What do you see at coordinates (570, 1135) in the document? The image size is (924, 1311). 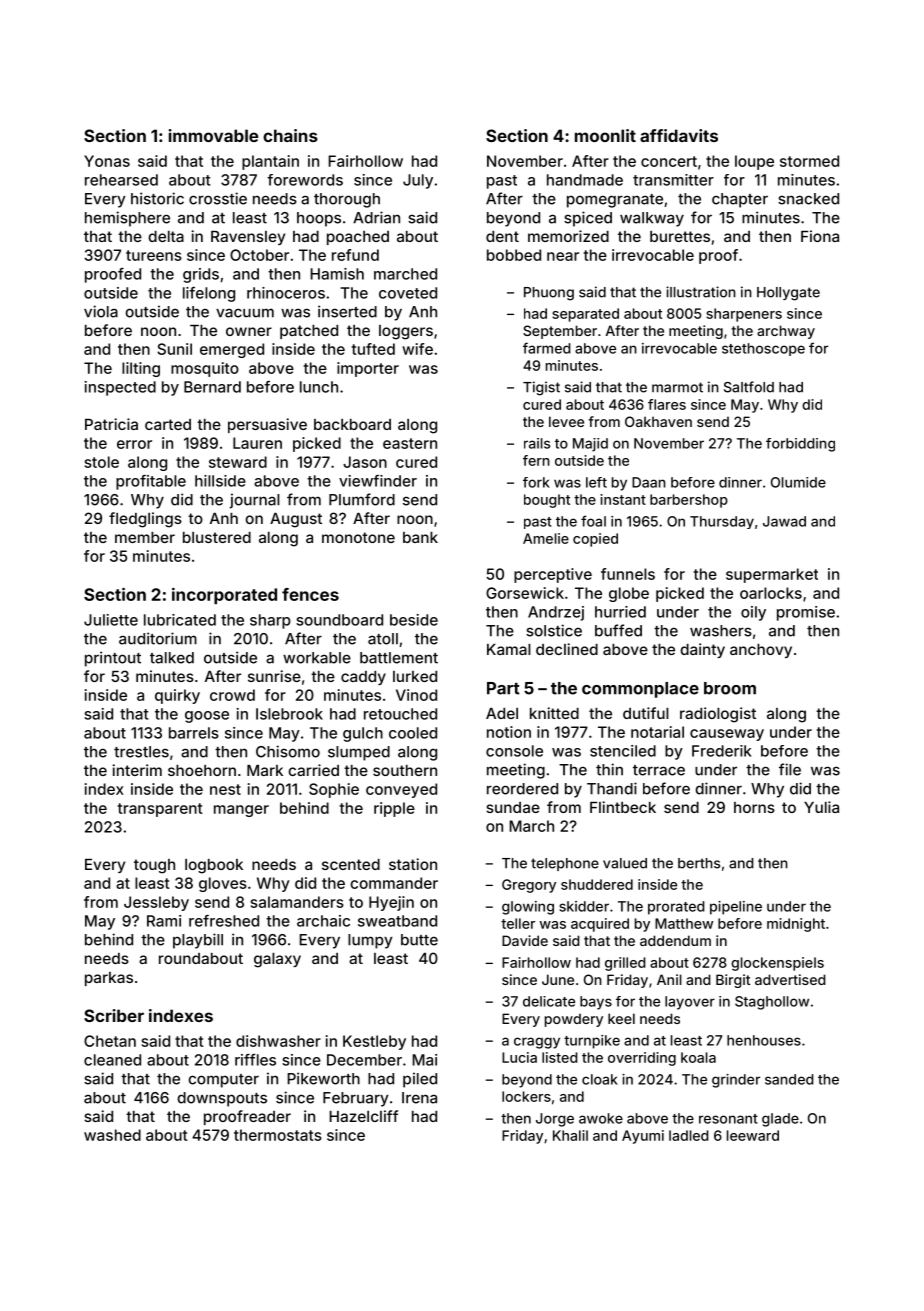 I see `Khalil` at bounding box center [570, 1135].
